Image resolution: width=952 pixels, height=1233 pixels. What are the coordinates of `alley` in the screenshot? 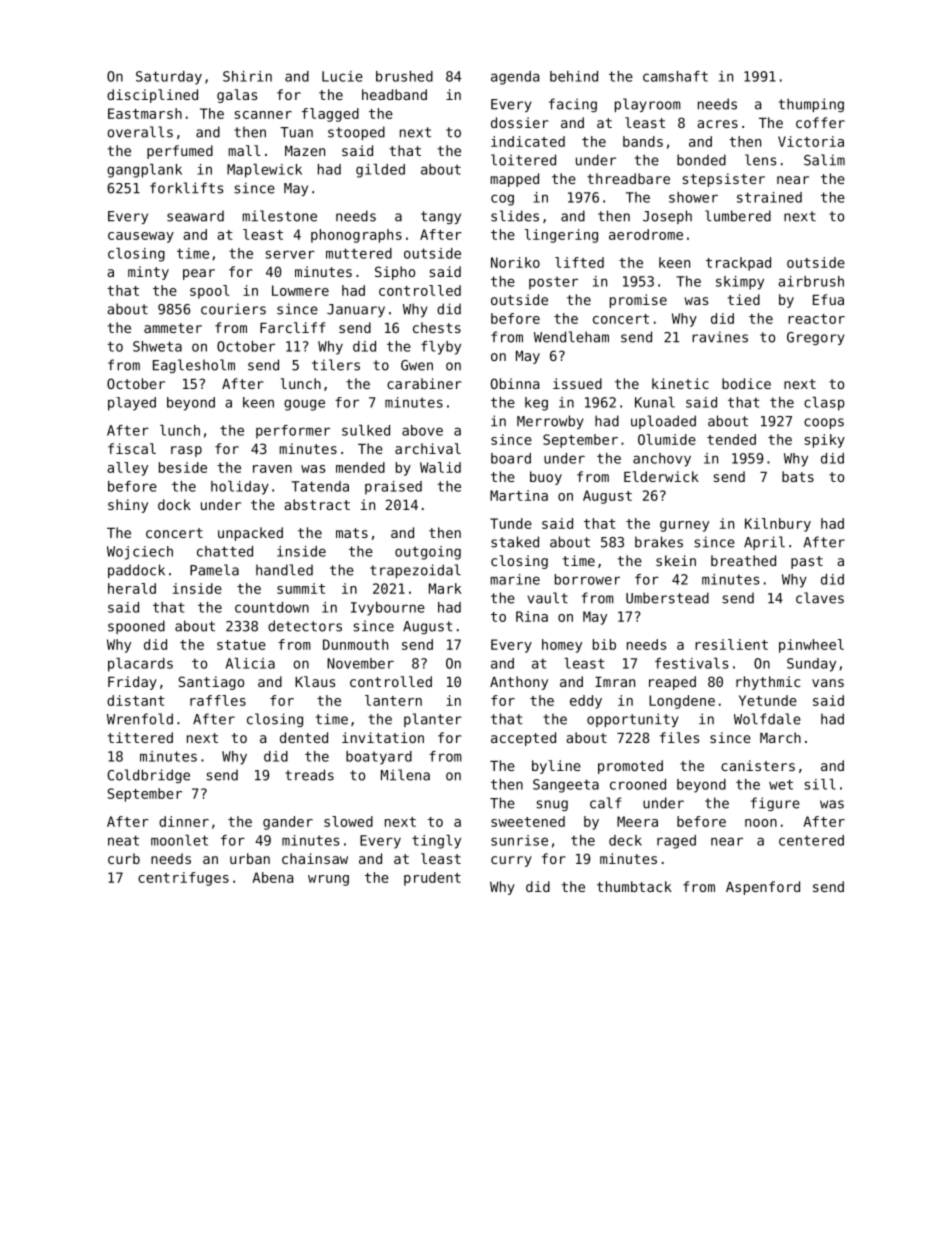 It's located at (127, 469).
